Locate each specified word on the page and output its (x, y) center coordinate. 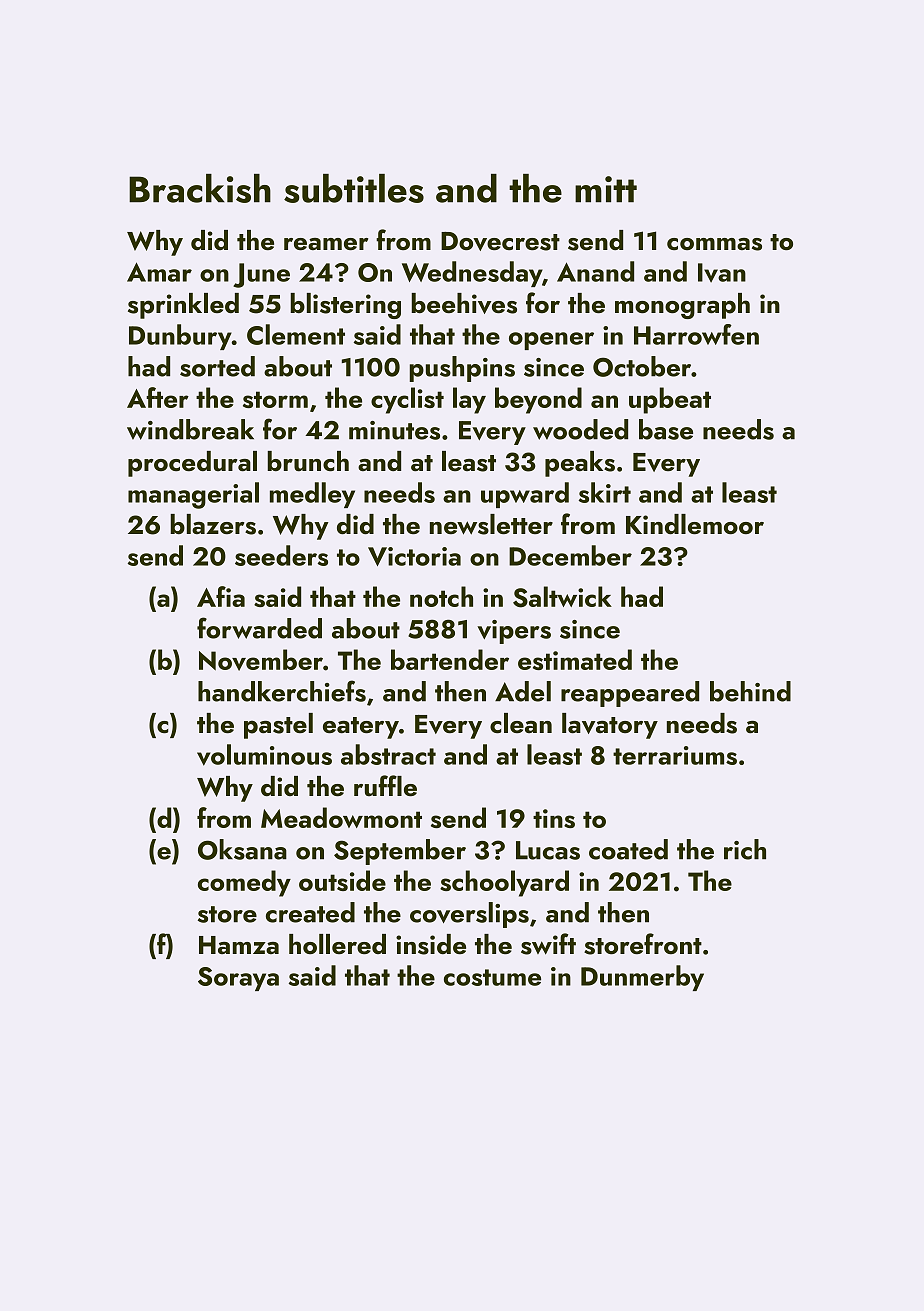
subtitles (354, 188)
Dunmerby (642, 978)
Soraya (238, 979)
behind (750, 691)
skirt (605, 492)
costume (492, 977)
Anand (595, 271)
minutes (394, 430)
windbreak (190, 429)
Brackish (200, 188)
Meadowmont (341, 817)
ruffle (385, 786)
